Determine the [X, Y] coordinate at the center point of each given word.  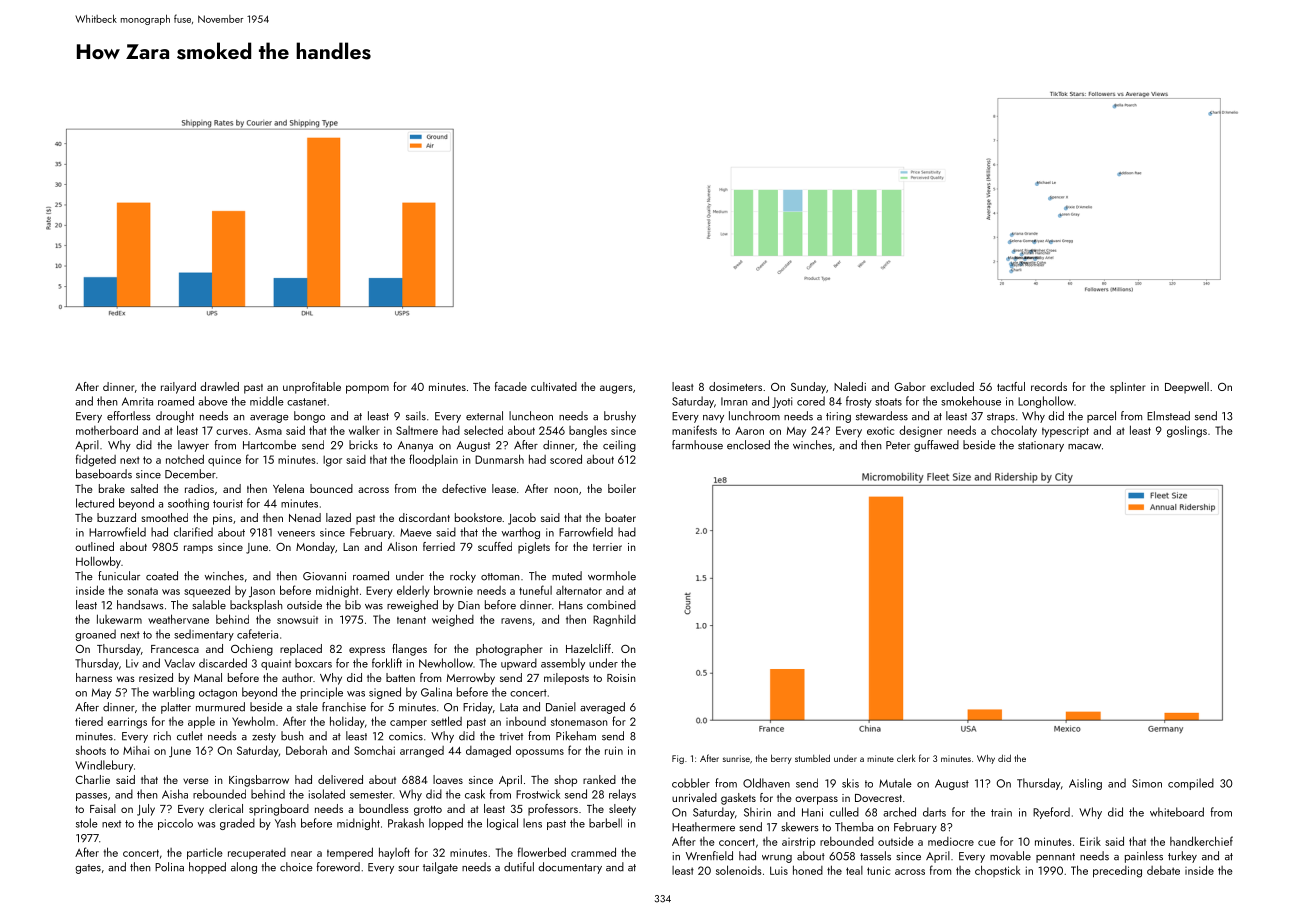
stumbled [812, 758]
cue [987, 843]
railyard [178, 388]
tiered [89, 721]
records [1049, 386]
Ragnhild [614, 621]
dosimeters [735, 386]
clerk [906, 758]
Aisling [1085, 784]
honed [808, 870]
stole [87, 823]
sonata [142, 591]
